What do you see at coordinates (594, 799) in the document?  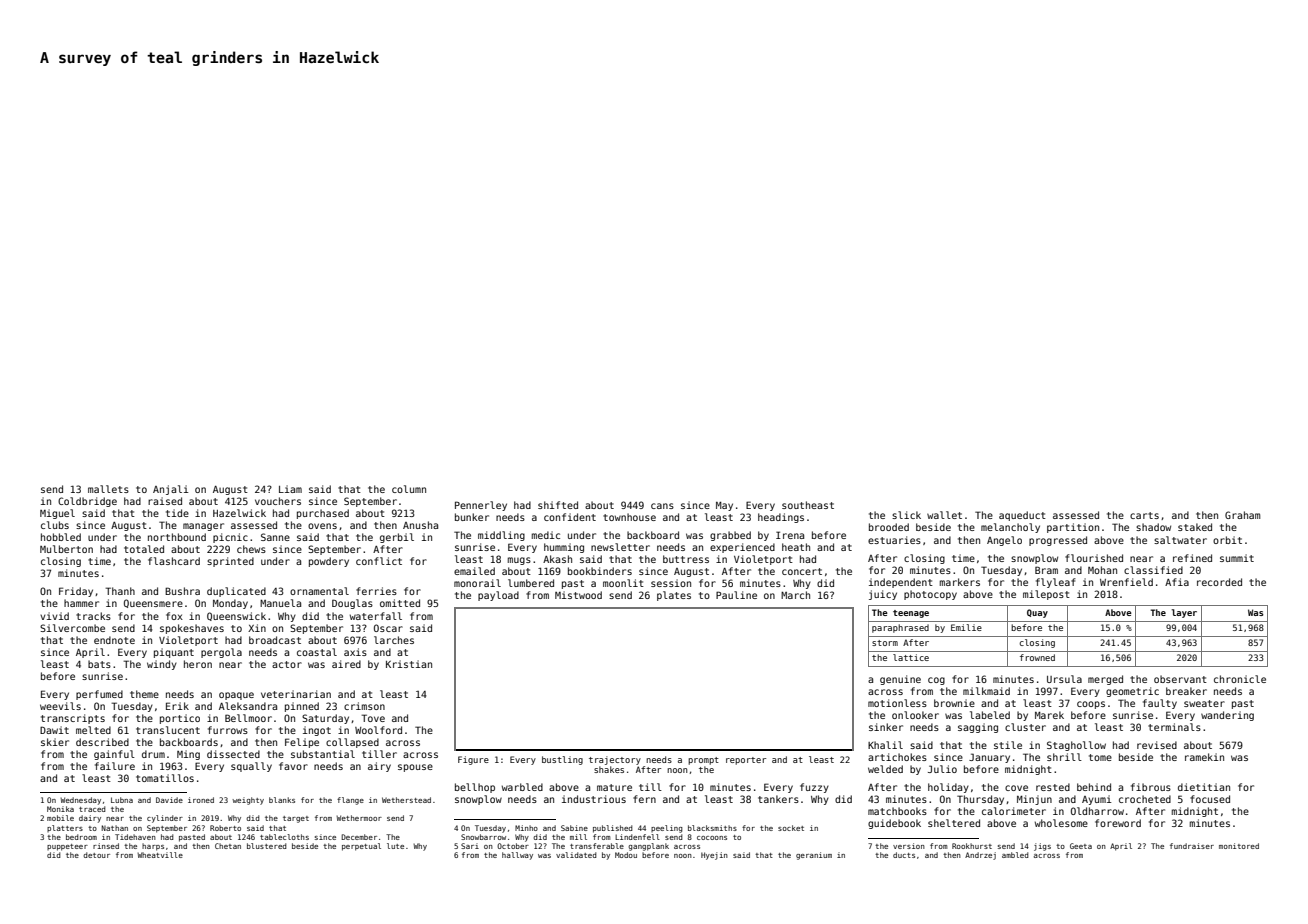 I see `industrious` at bounding box center [594, 799].
